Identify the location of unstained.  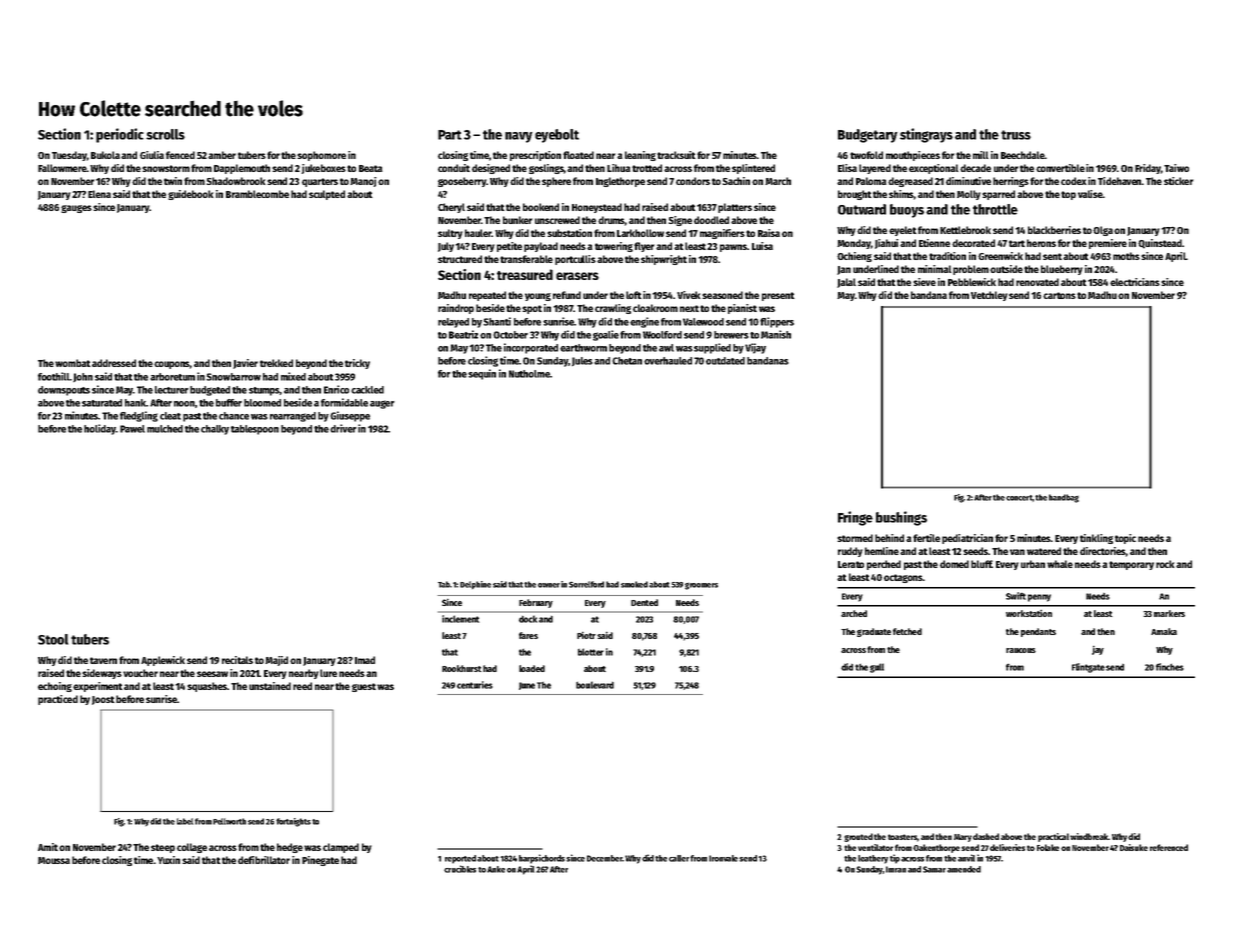
(270, 686).
